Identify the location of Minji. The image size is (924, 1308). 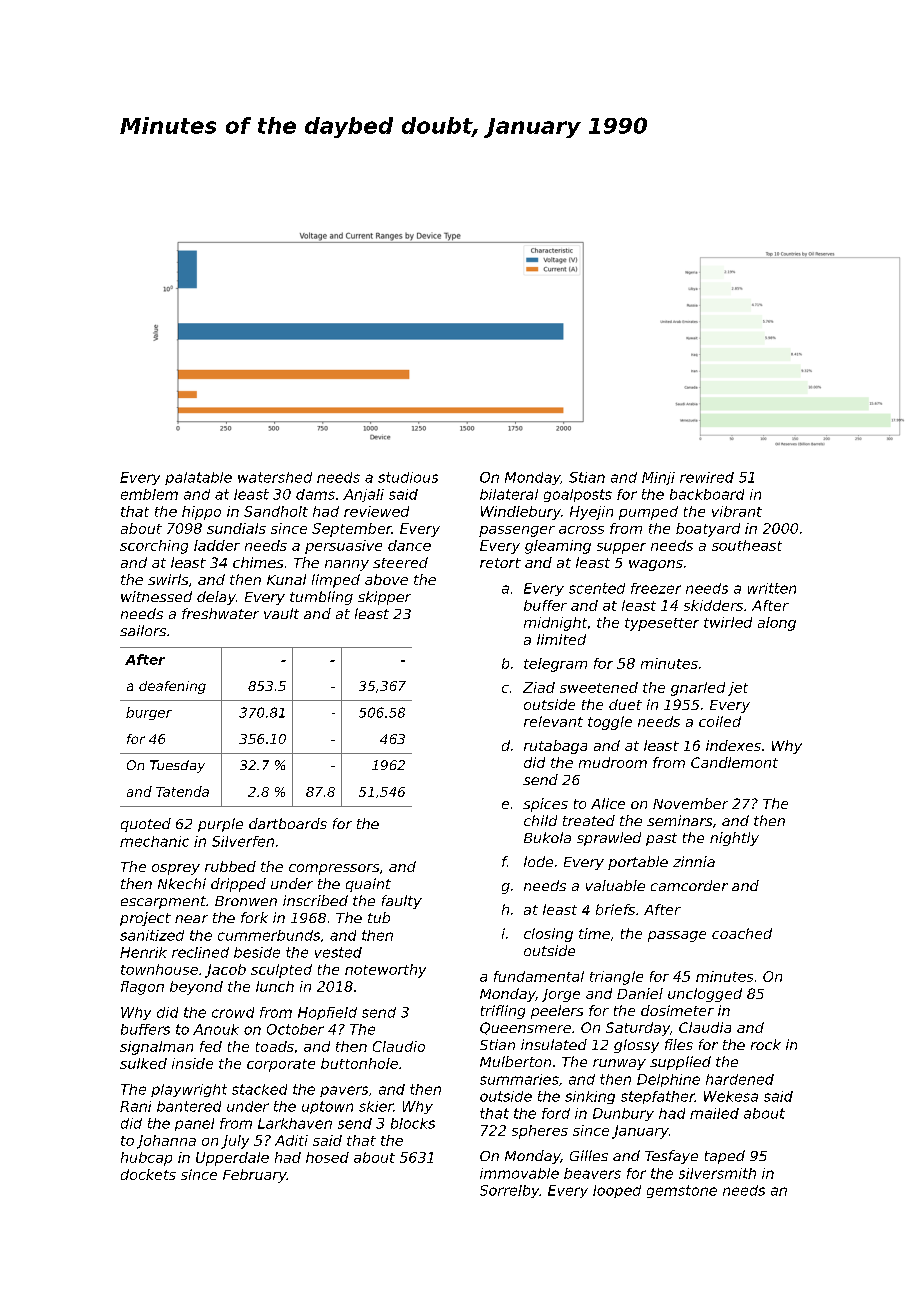
(658, 478).
